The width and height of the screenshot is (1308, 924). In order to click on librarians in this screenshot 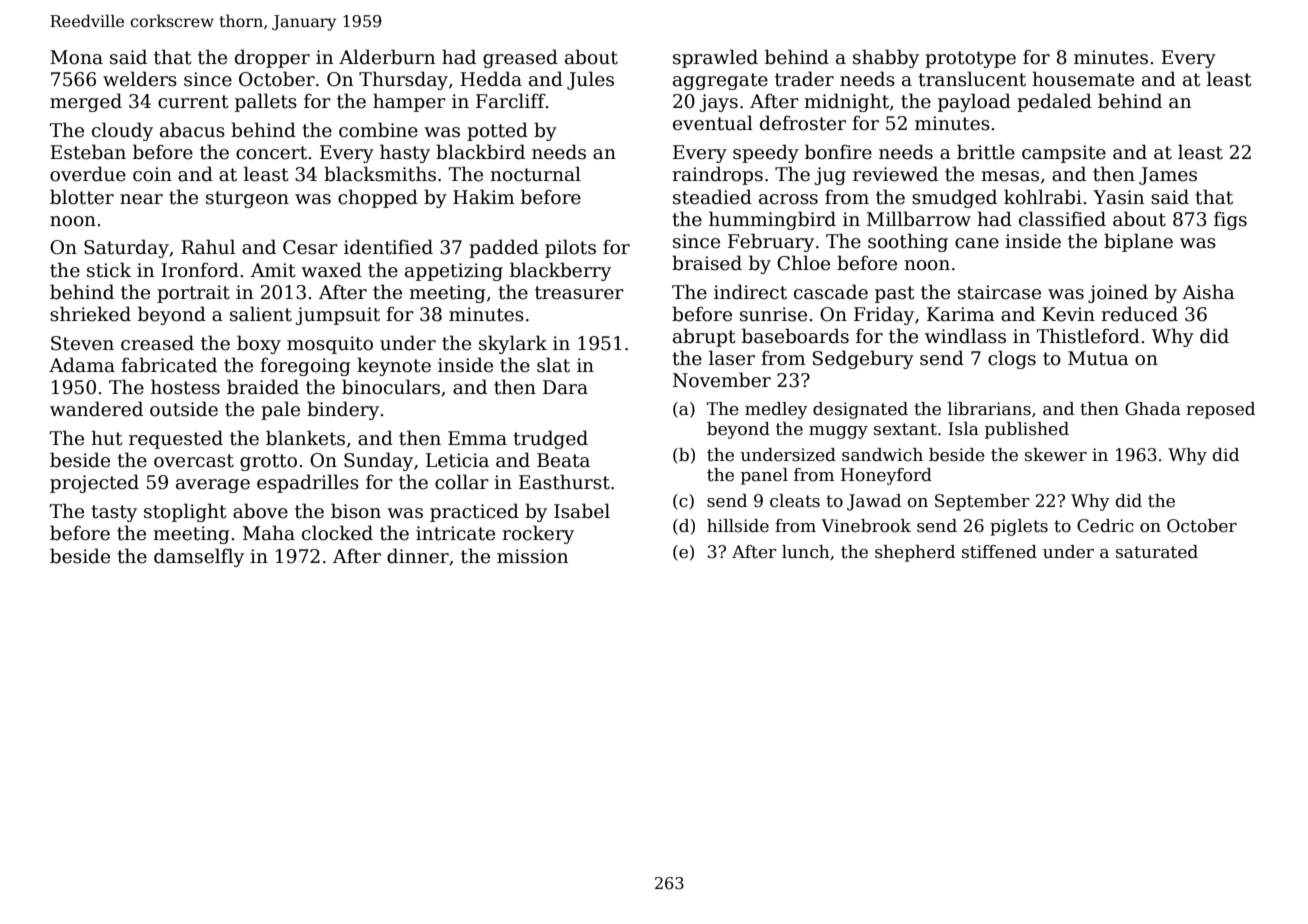, I will do `click(989, 409)`.
